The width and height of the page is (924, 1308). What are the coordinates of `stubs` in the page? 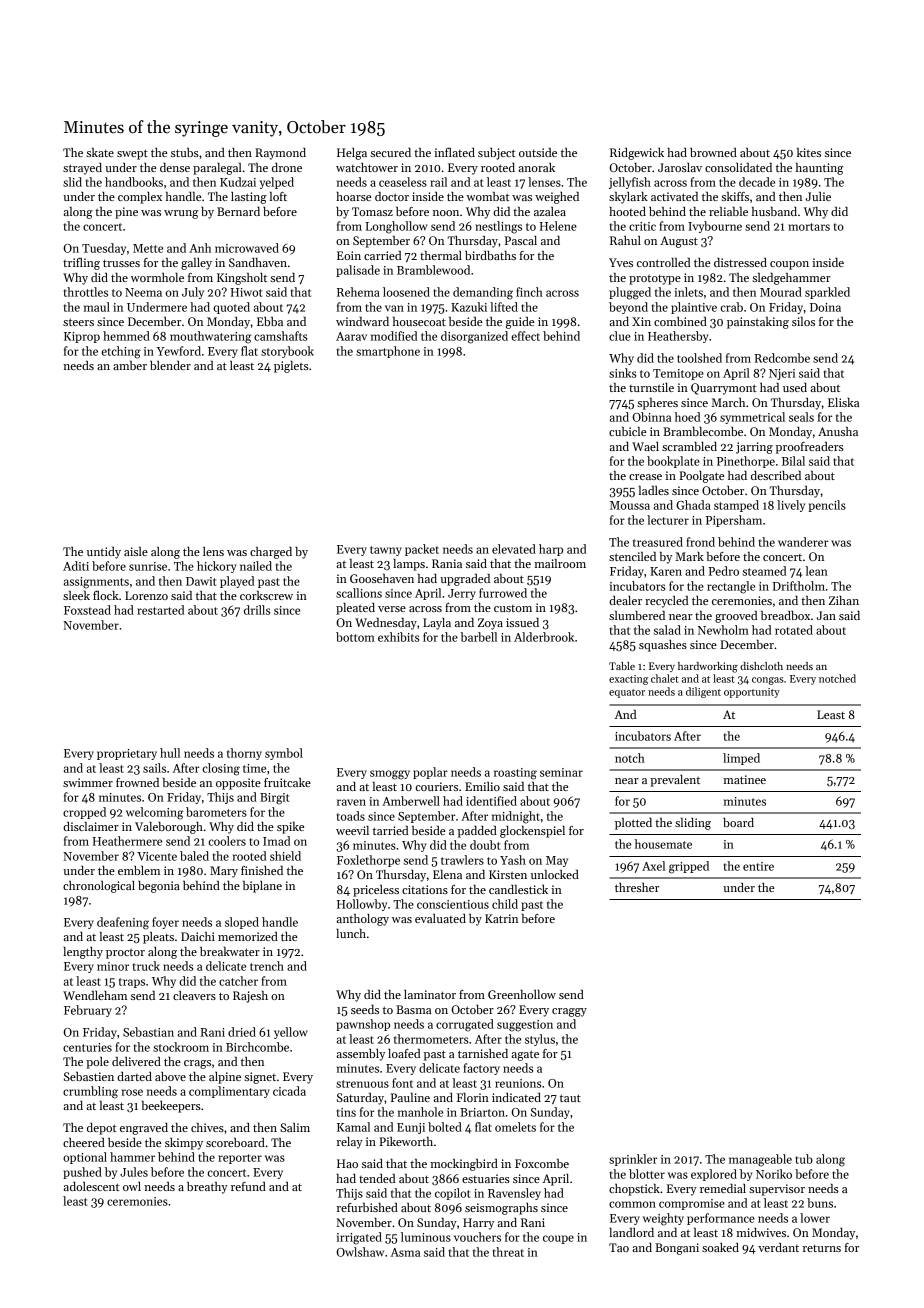 It's located at (185, 152).
